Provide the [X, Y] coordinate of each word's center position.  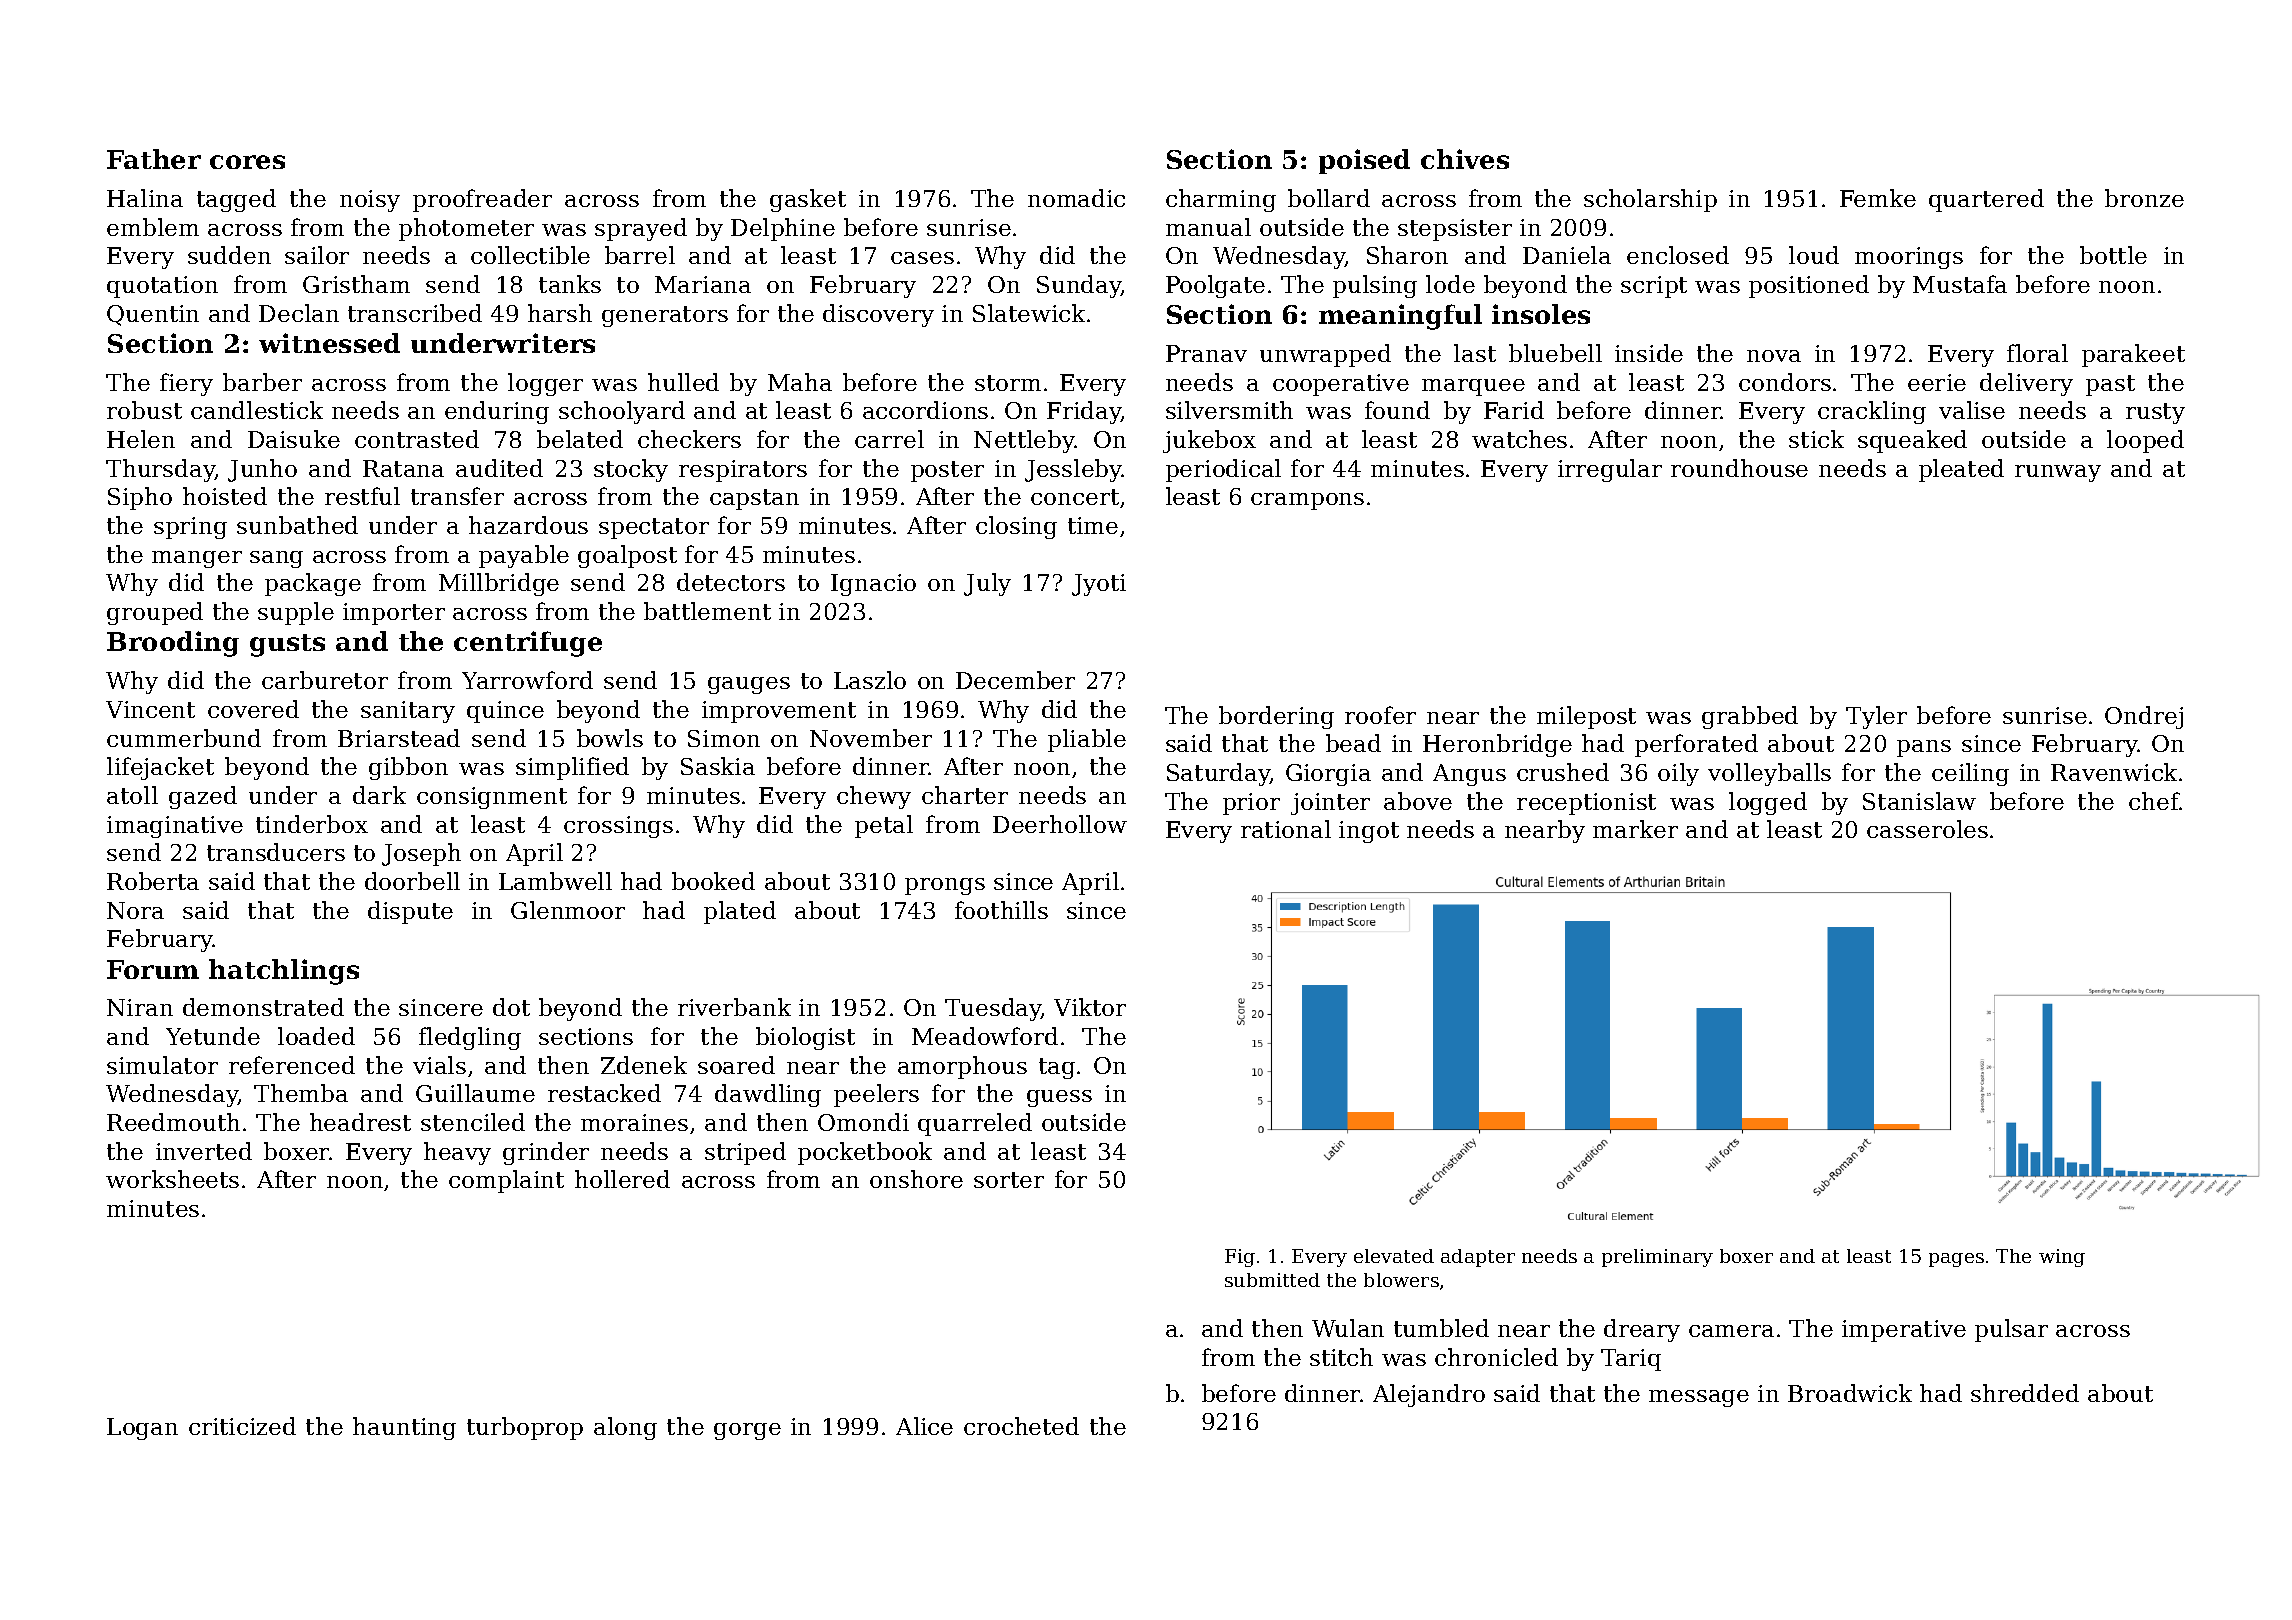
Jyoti [1099, 585]
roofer [1380, 715]
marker [1635, 829]
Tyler [1876, 717]
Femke [1878, 198]
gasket [808, 200]
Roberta [153, 881]
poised [1364, 161]
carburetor [325, 680]
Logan [142, 1429]
